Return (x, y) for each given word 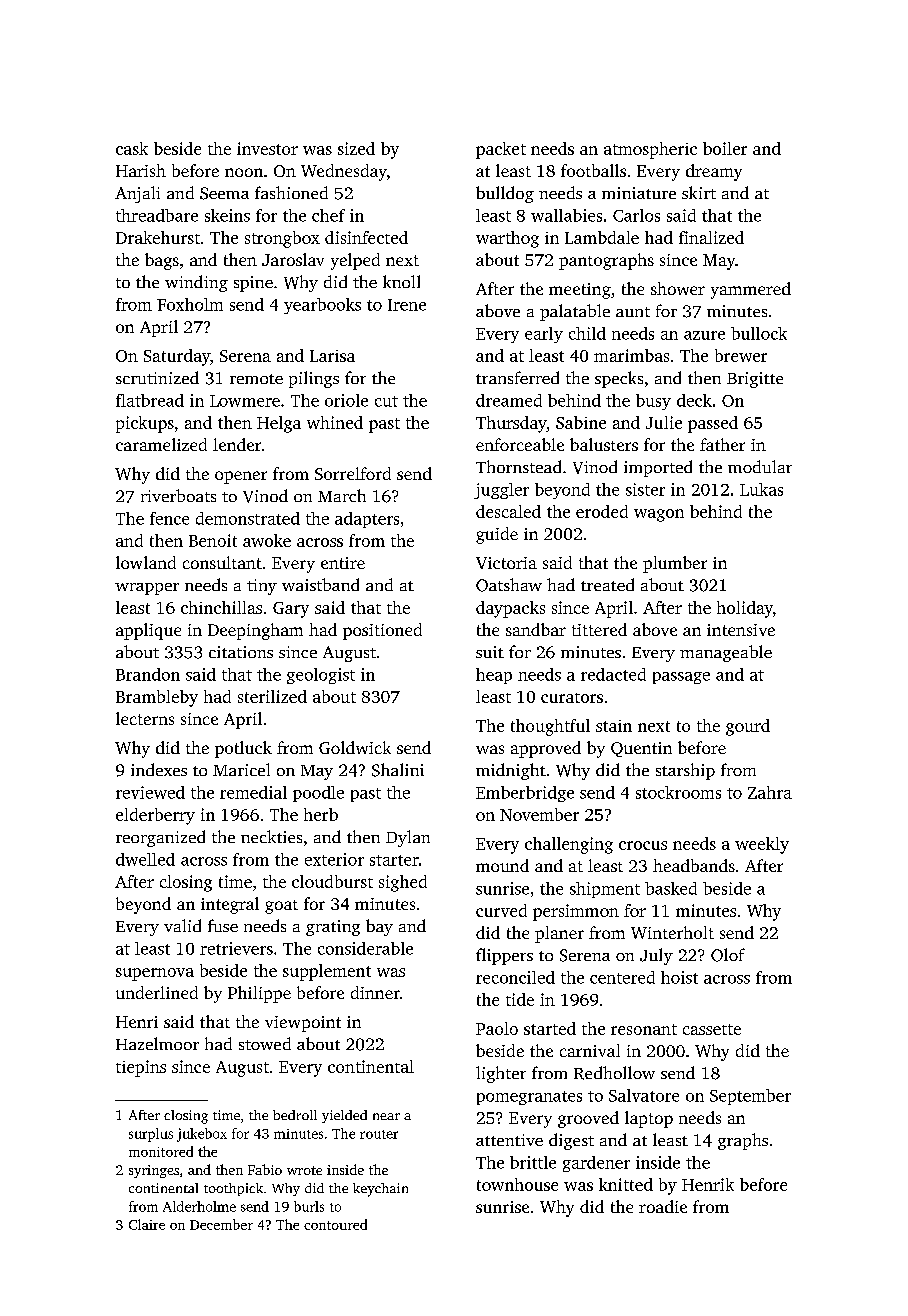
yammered (751, 290)
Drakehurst (158, 237)
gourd (748, 727)
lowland (146, 562)
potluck (243, 749)
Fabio (265, 1169)
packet (501, 150)
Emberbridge (525, 794)
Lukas (761, 489)
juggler (501, 491)
